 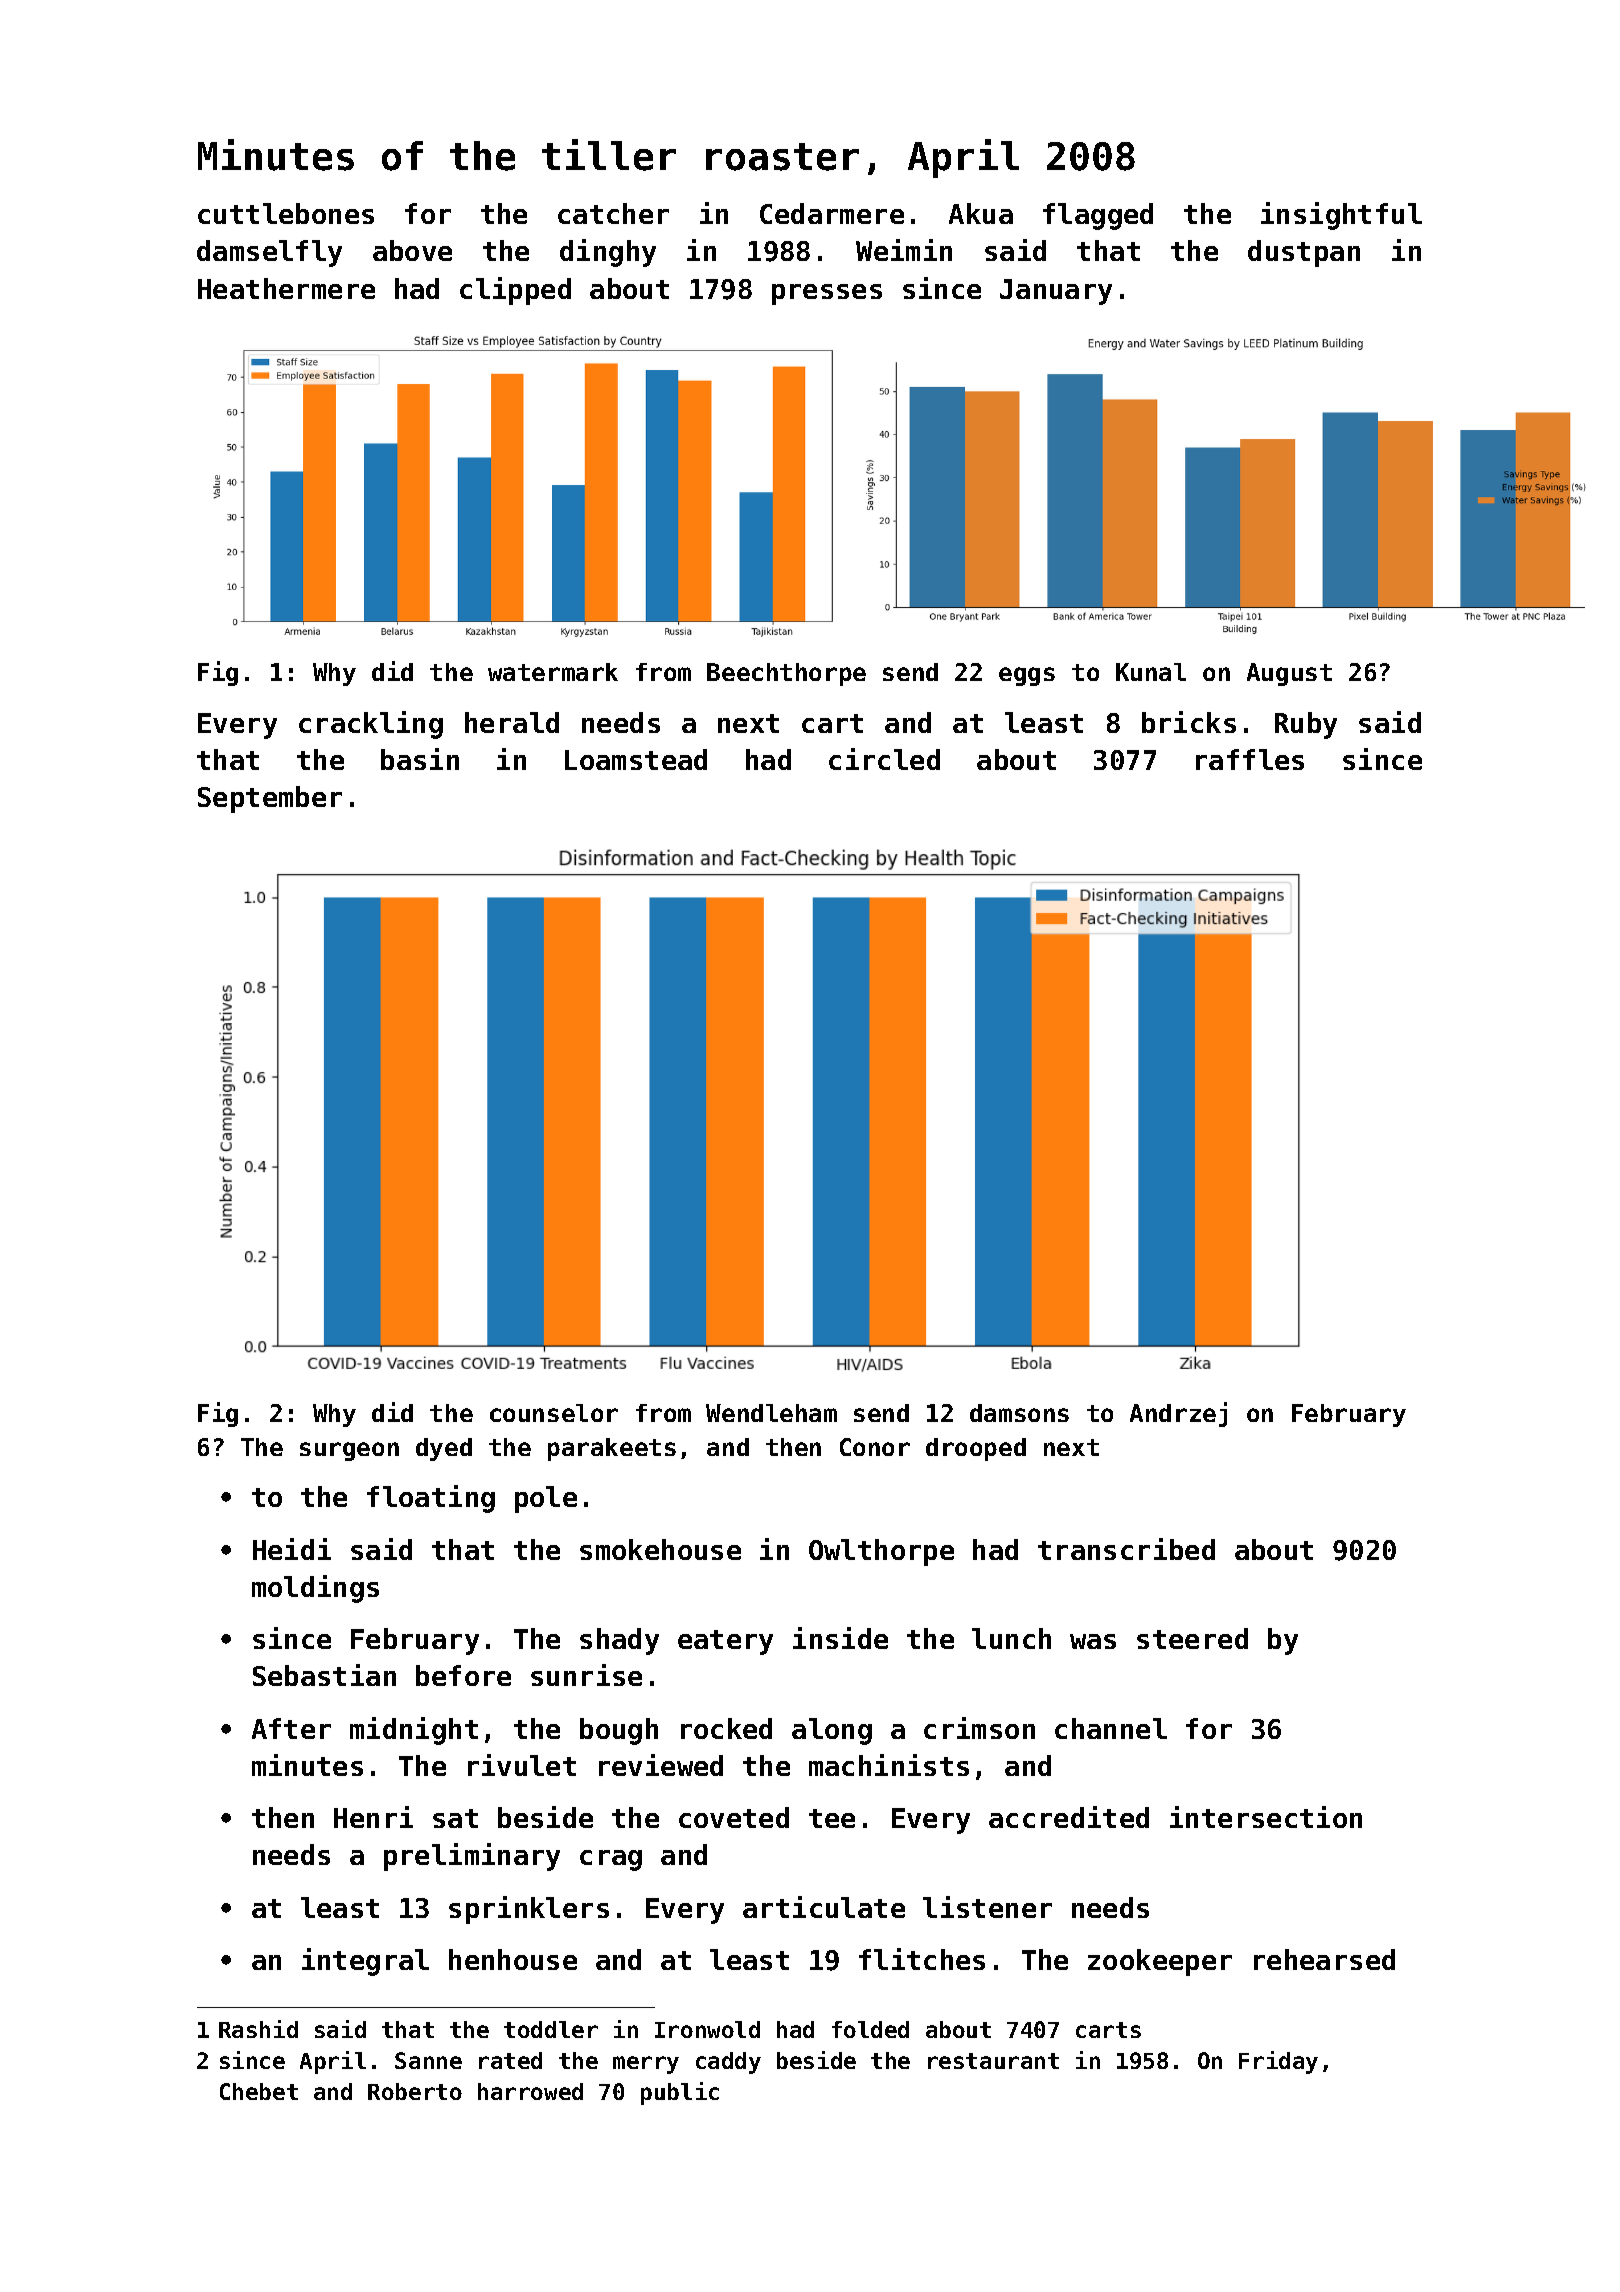 I want to click on cuttlebones, so click(x=286, y=213).
